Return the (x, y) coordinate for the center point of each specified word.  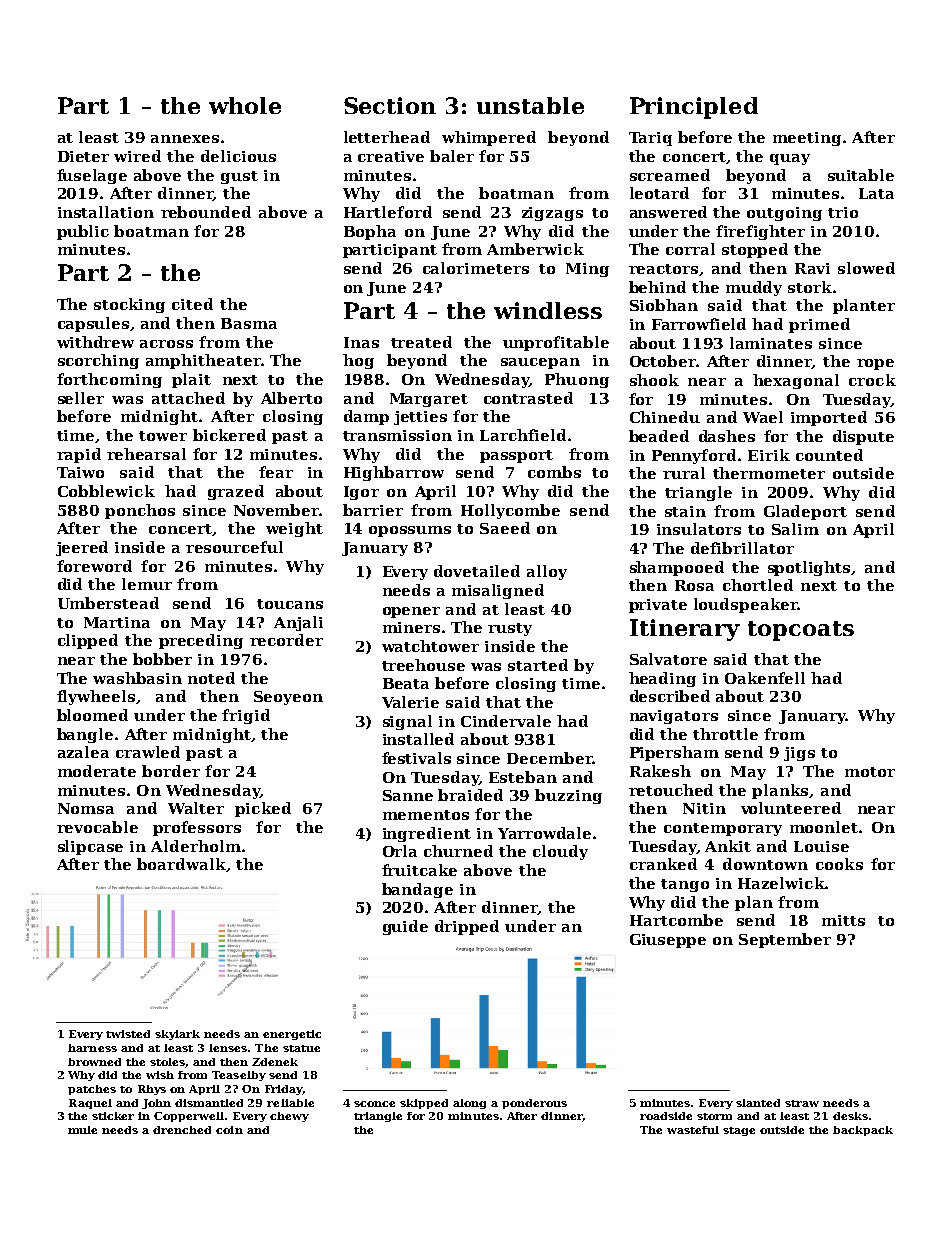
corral (690, 249)
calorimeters (476, 268)
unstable (530, 105)
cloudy (560, 852)
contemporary (723, 829)
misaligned (498, 591)
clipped (88, 641)
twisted (128, 1034)
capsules (93, 324)
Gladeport (805, 512)
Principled (694, 108)
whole (245, 105)
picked (263, 809)
